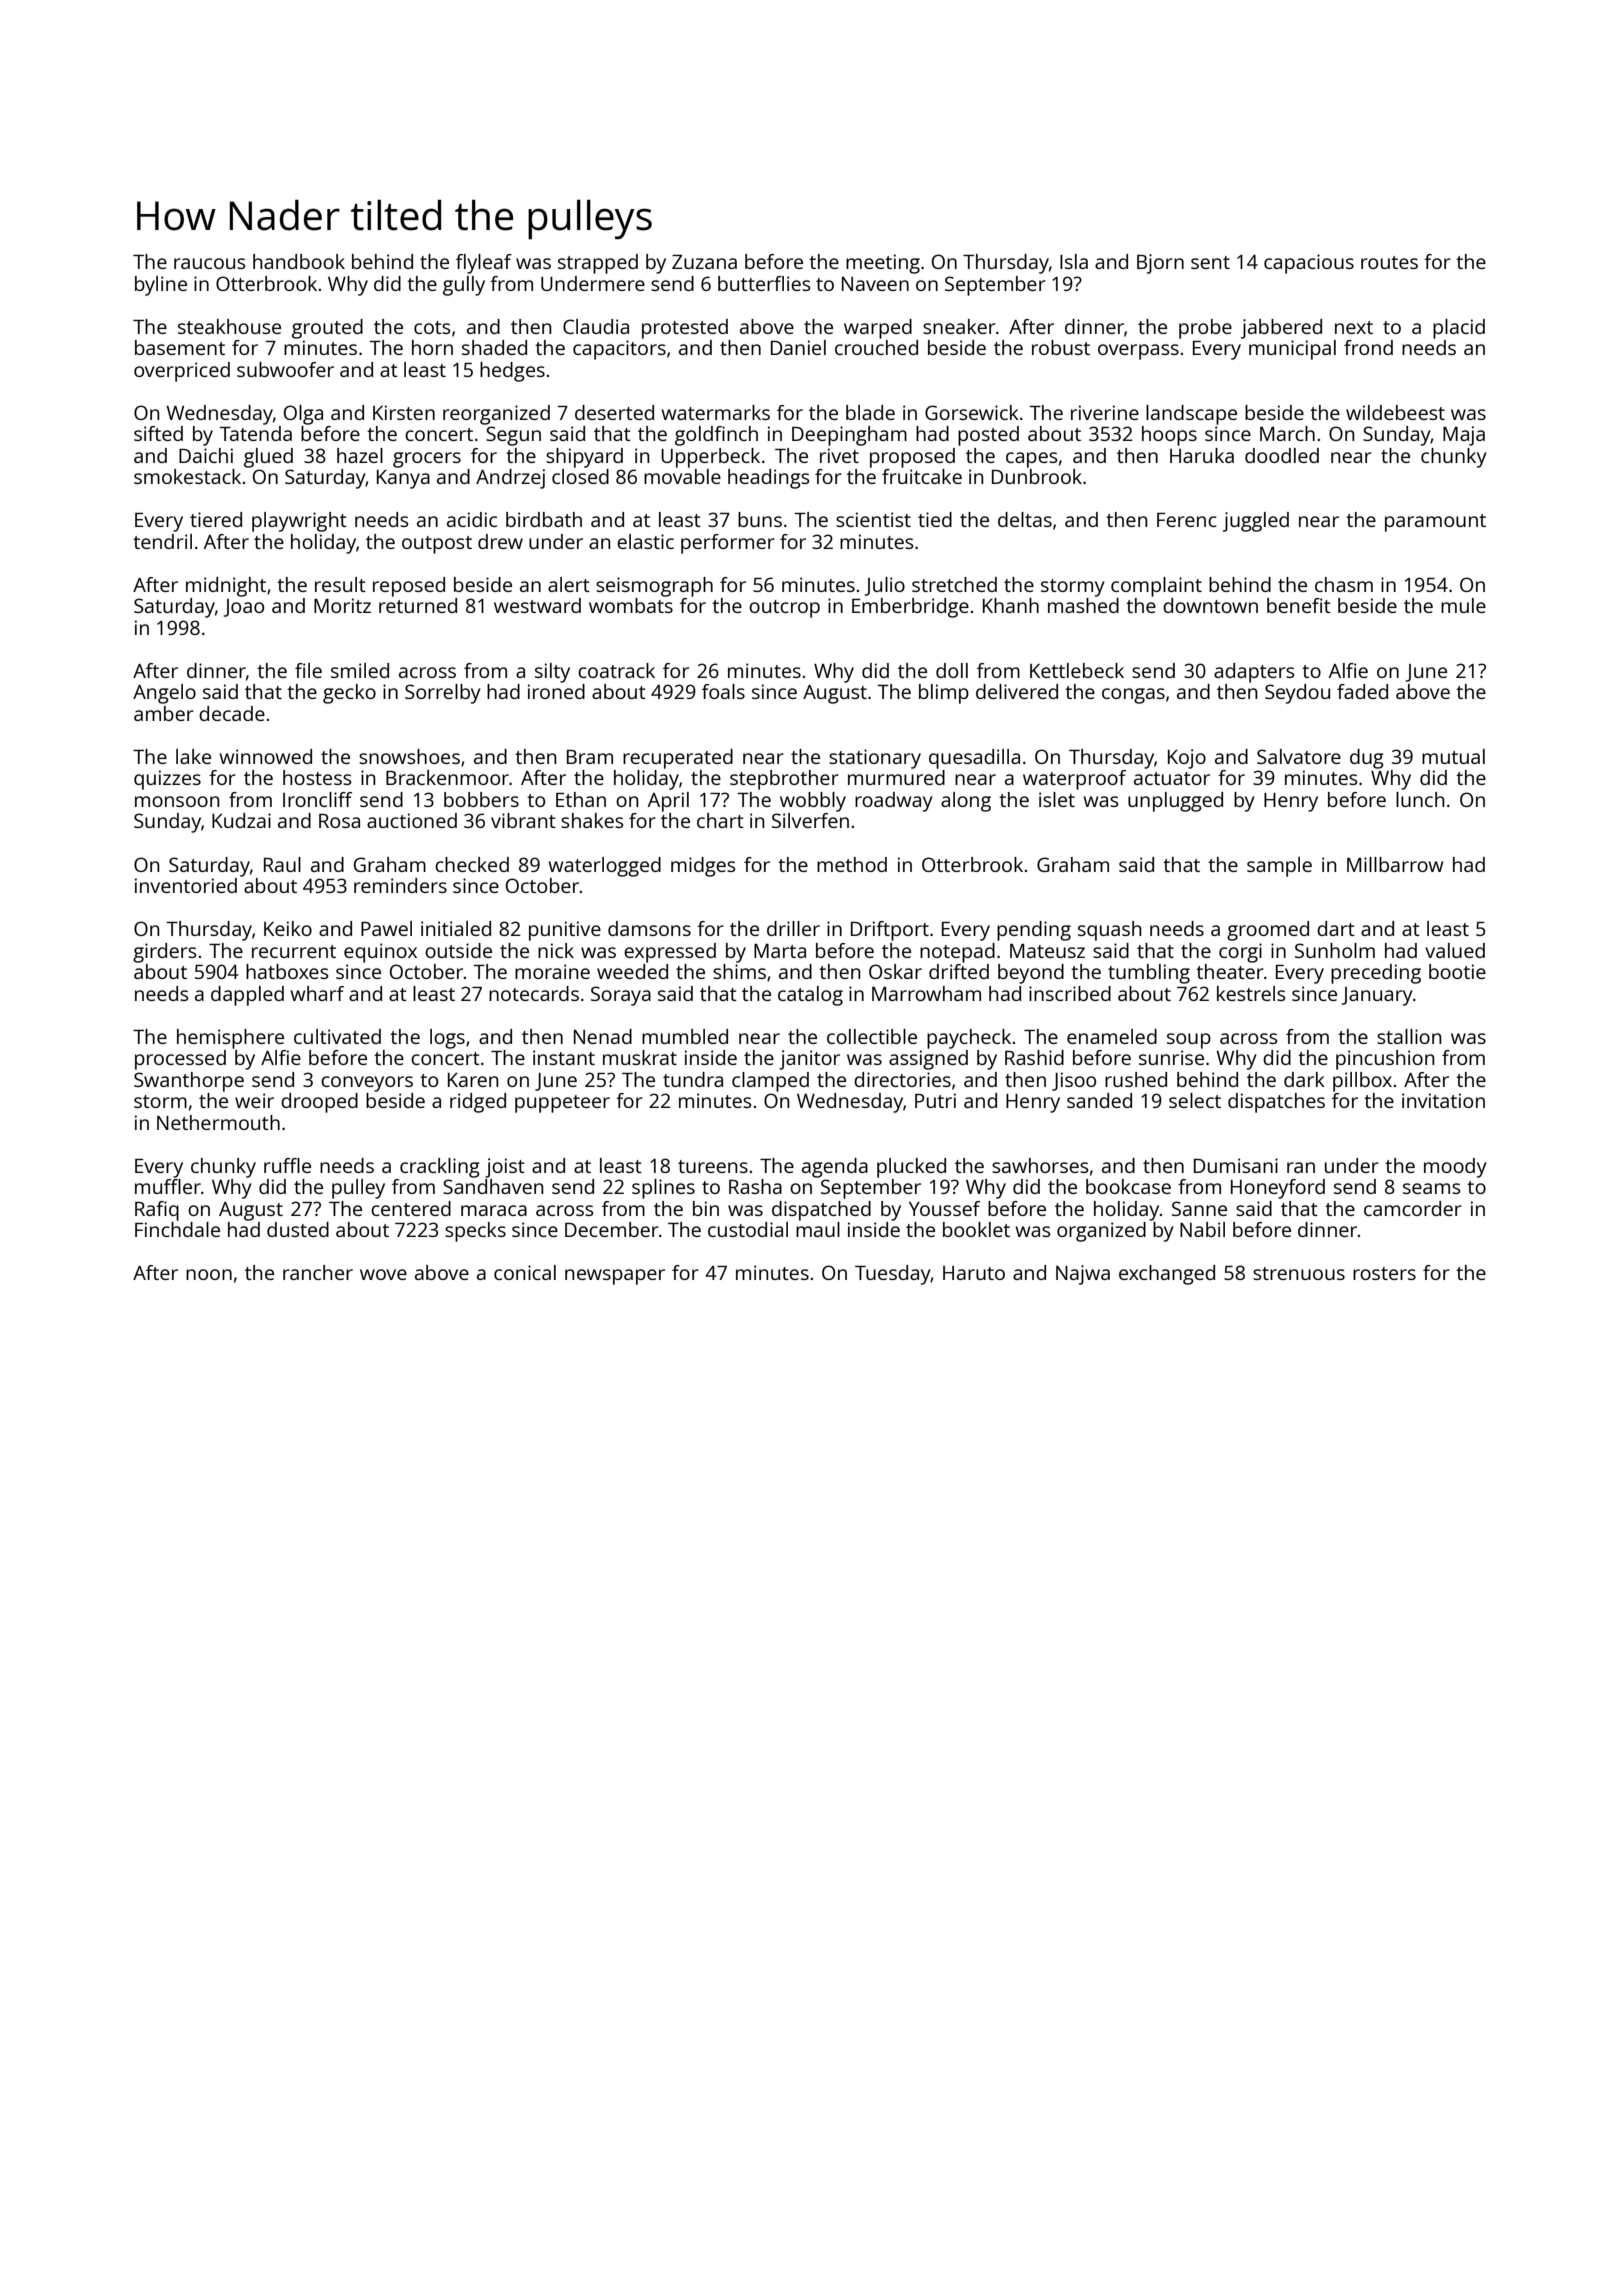 The image size is (1620, 2292). What do you see at coordinates (447, 1039) in the page?
I see `logs` at bounding box center [447, 1039].
